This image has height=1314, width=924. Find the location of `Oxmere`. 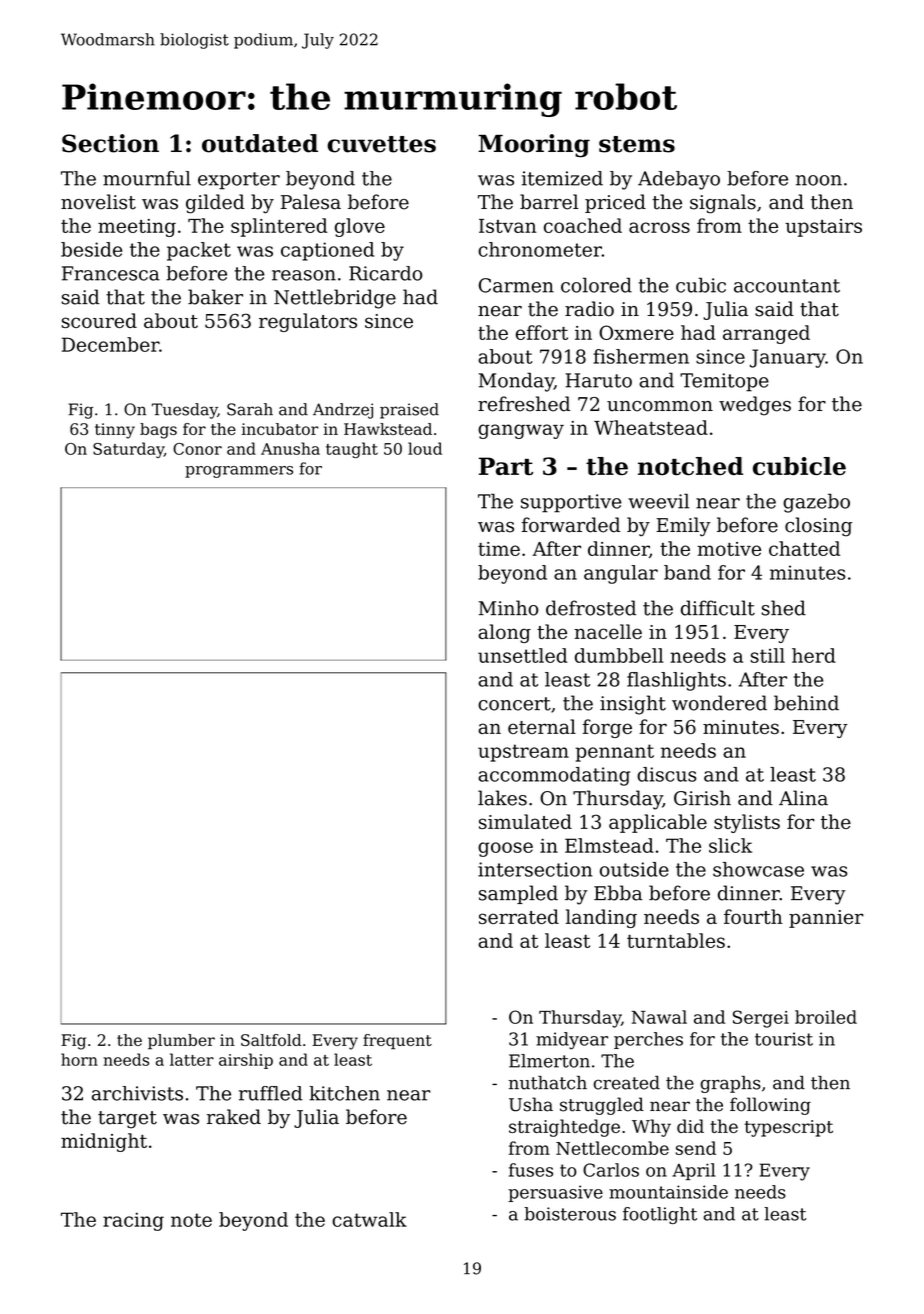

Oxmere is located at coordinates (636, 332).
